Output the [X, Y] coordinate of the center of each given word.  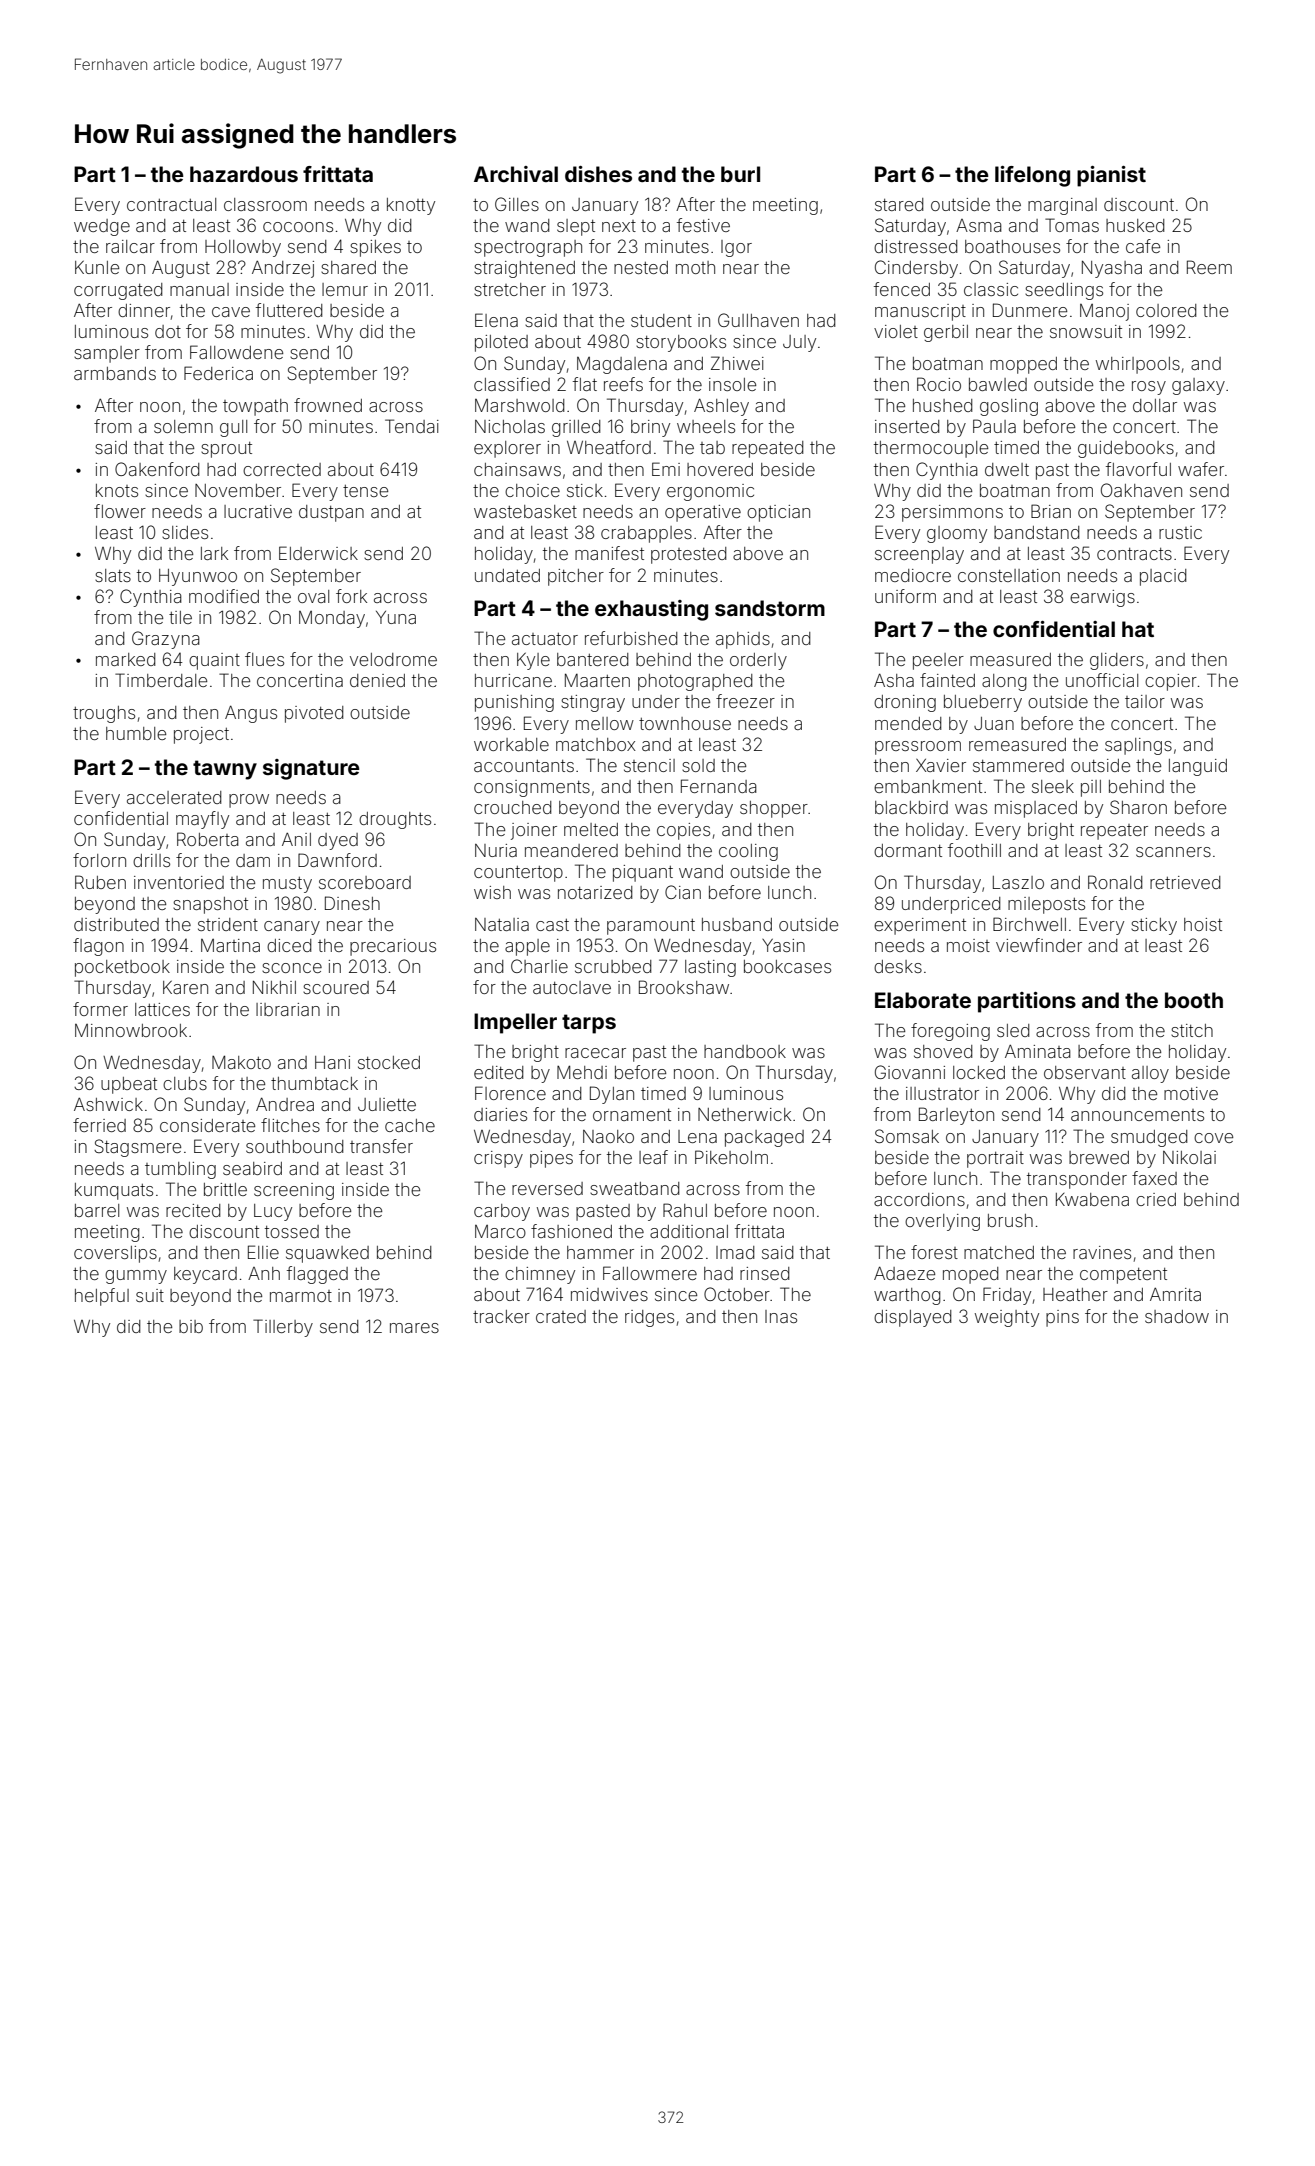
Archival [516, 174]
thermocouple [931, 449]
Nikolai [1189, 1157]
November [238, 490]
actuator [545, 639]
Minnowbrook [131, 1030]
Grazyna [166, 640]
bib [191, 1326]
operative [703, 513]
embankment [928, 786]
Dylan [612, 1095]
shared [348, 267]
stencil [649, 765]
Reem [1209, 267]
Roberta [208, 839]
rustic [1180, 532]
